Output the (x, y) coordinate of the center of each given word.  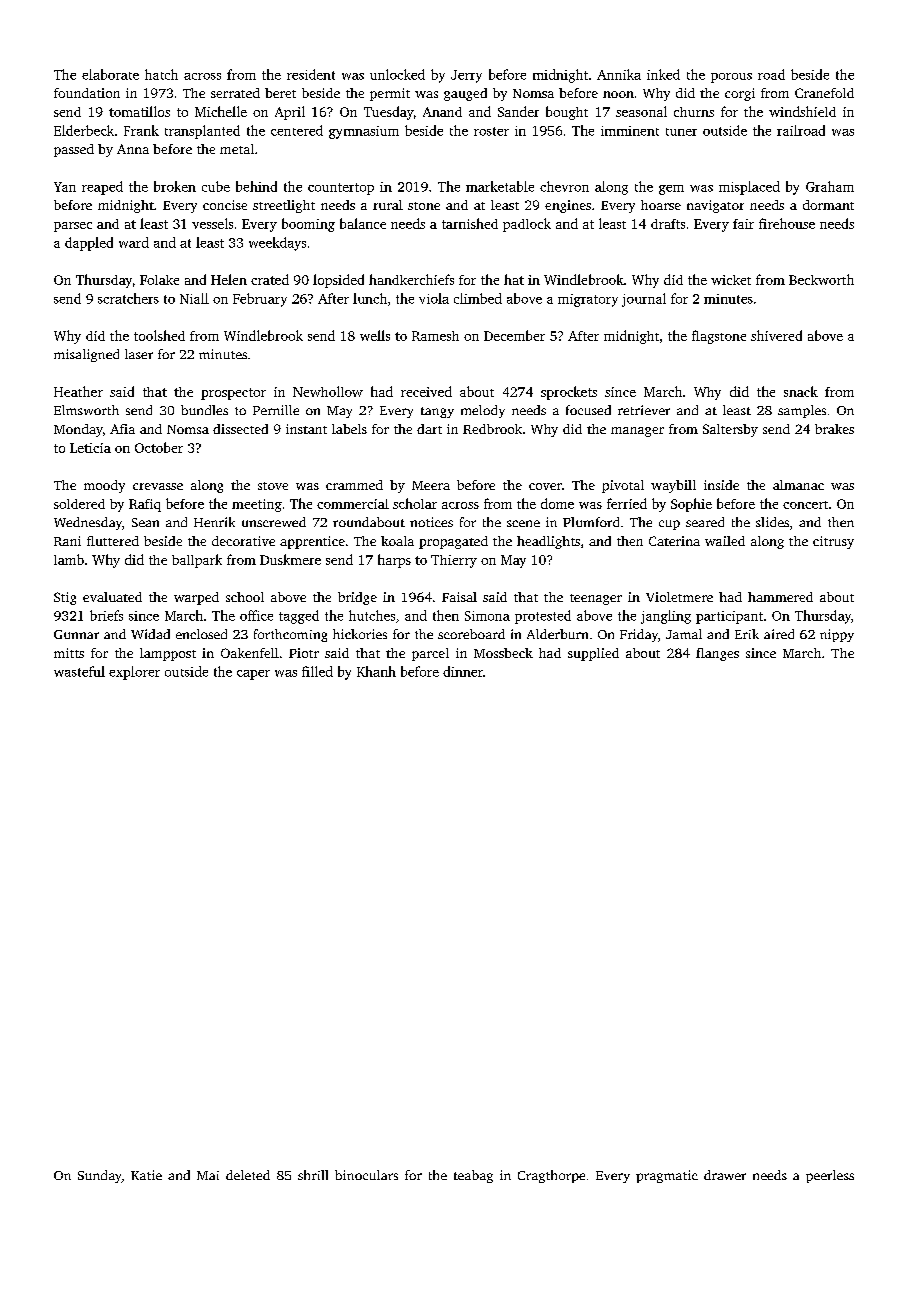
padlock (527, 225)
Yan (65, 187)
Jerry (466, 76)
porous (731, 78)
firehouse (787, 223)
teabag (473, 1176)
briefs (106, 615)
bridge (357, 598)
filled (317, 671)
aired (779, 634)
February (260, 300)
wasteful (79, 671)
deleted (248, 1175)
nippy (837, 635)
